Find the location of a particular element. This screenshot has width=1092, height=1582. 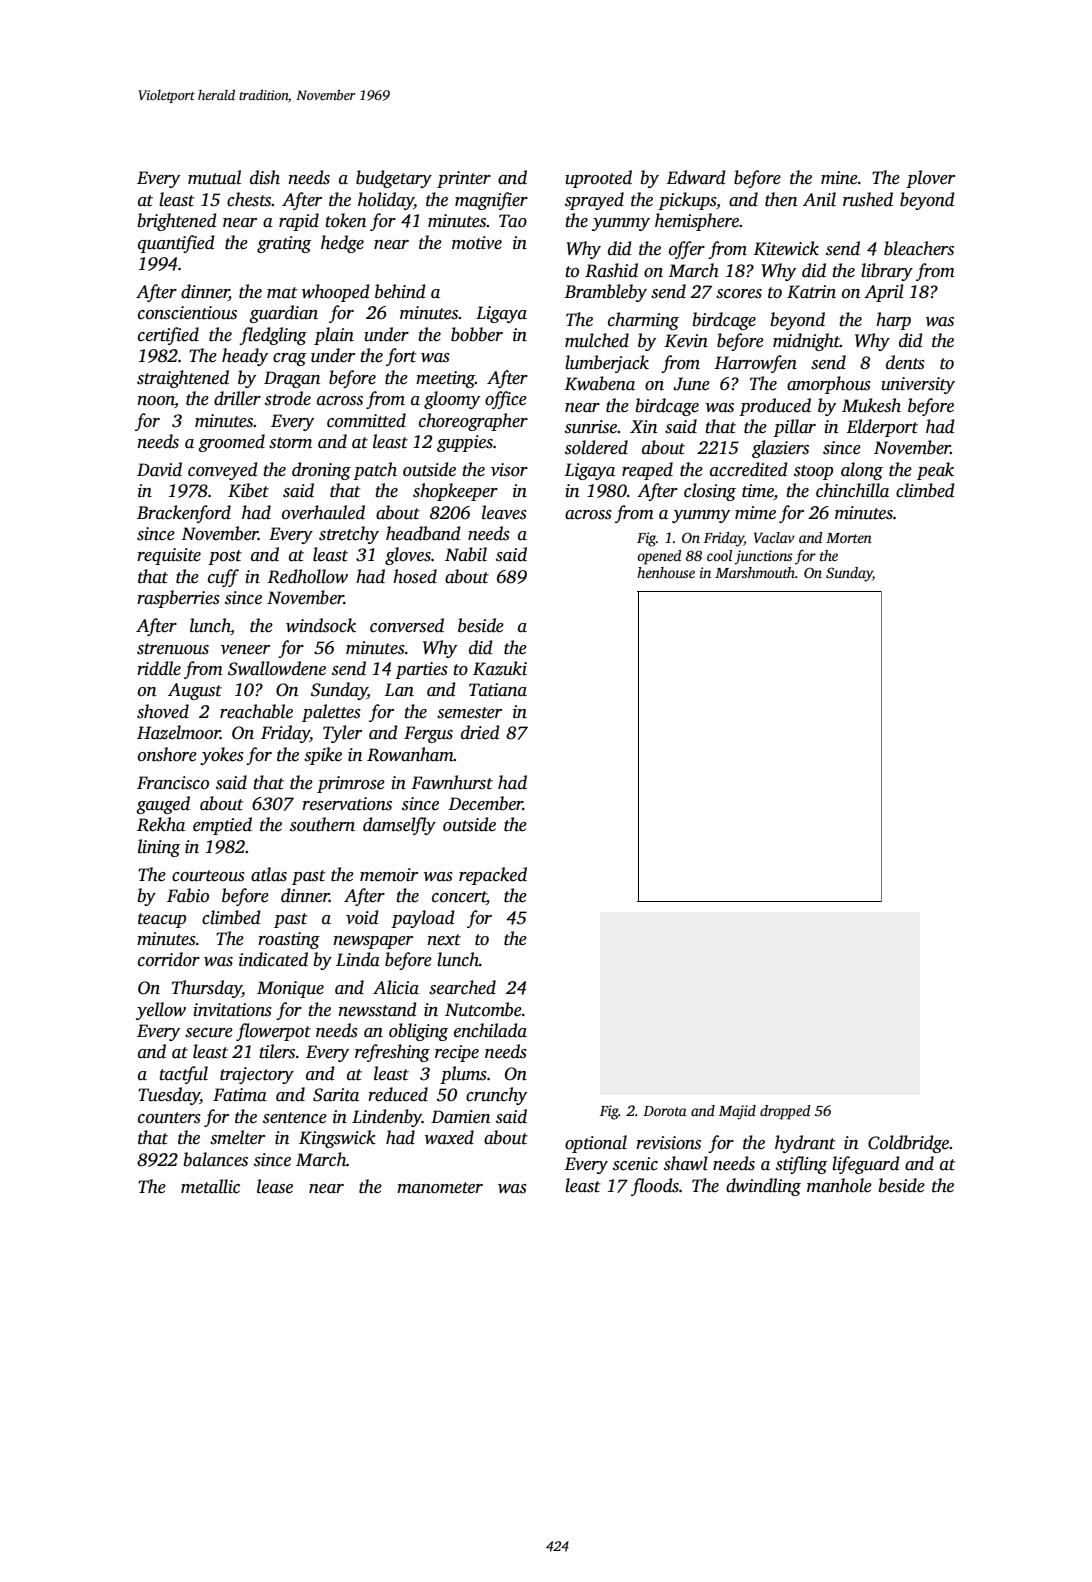

uprooted is located at coordinates (598, 179).
